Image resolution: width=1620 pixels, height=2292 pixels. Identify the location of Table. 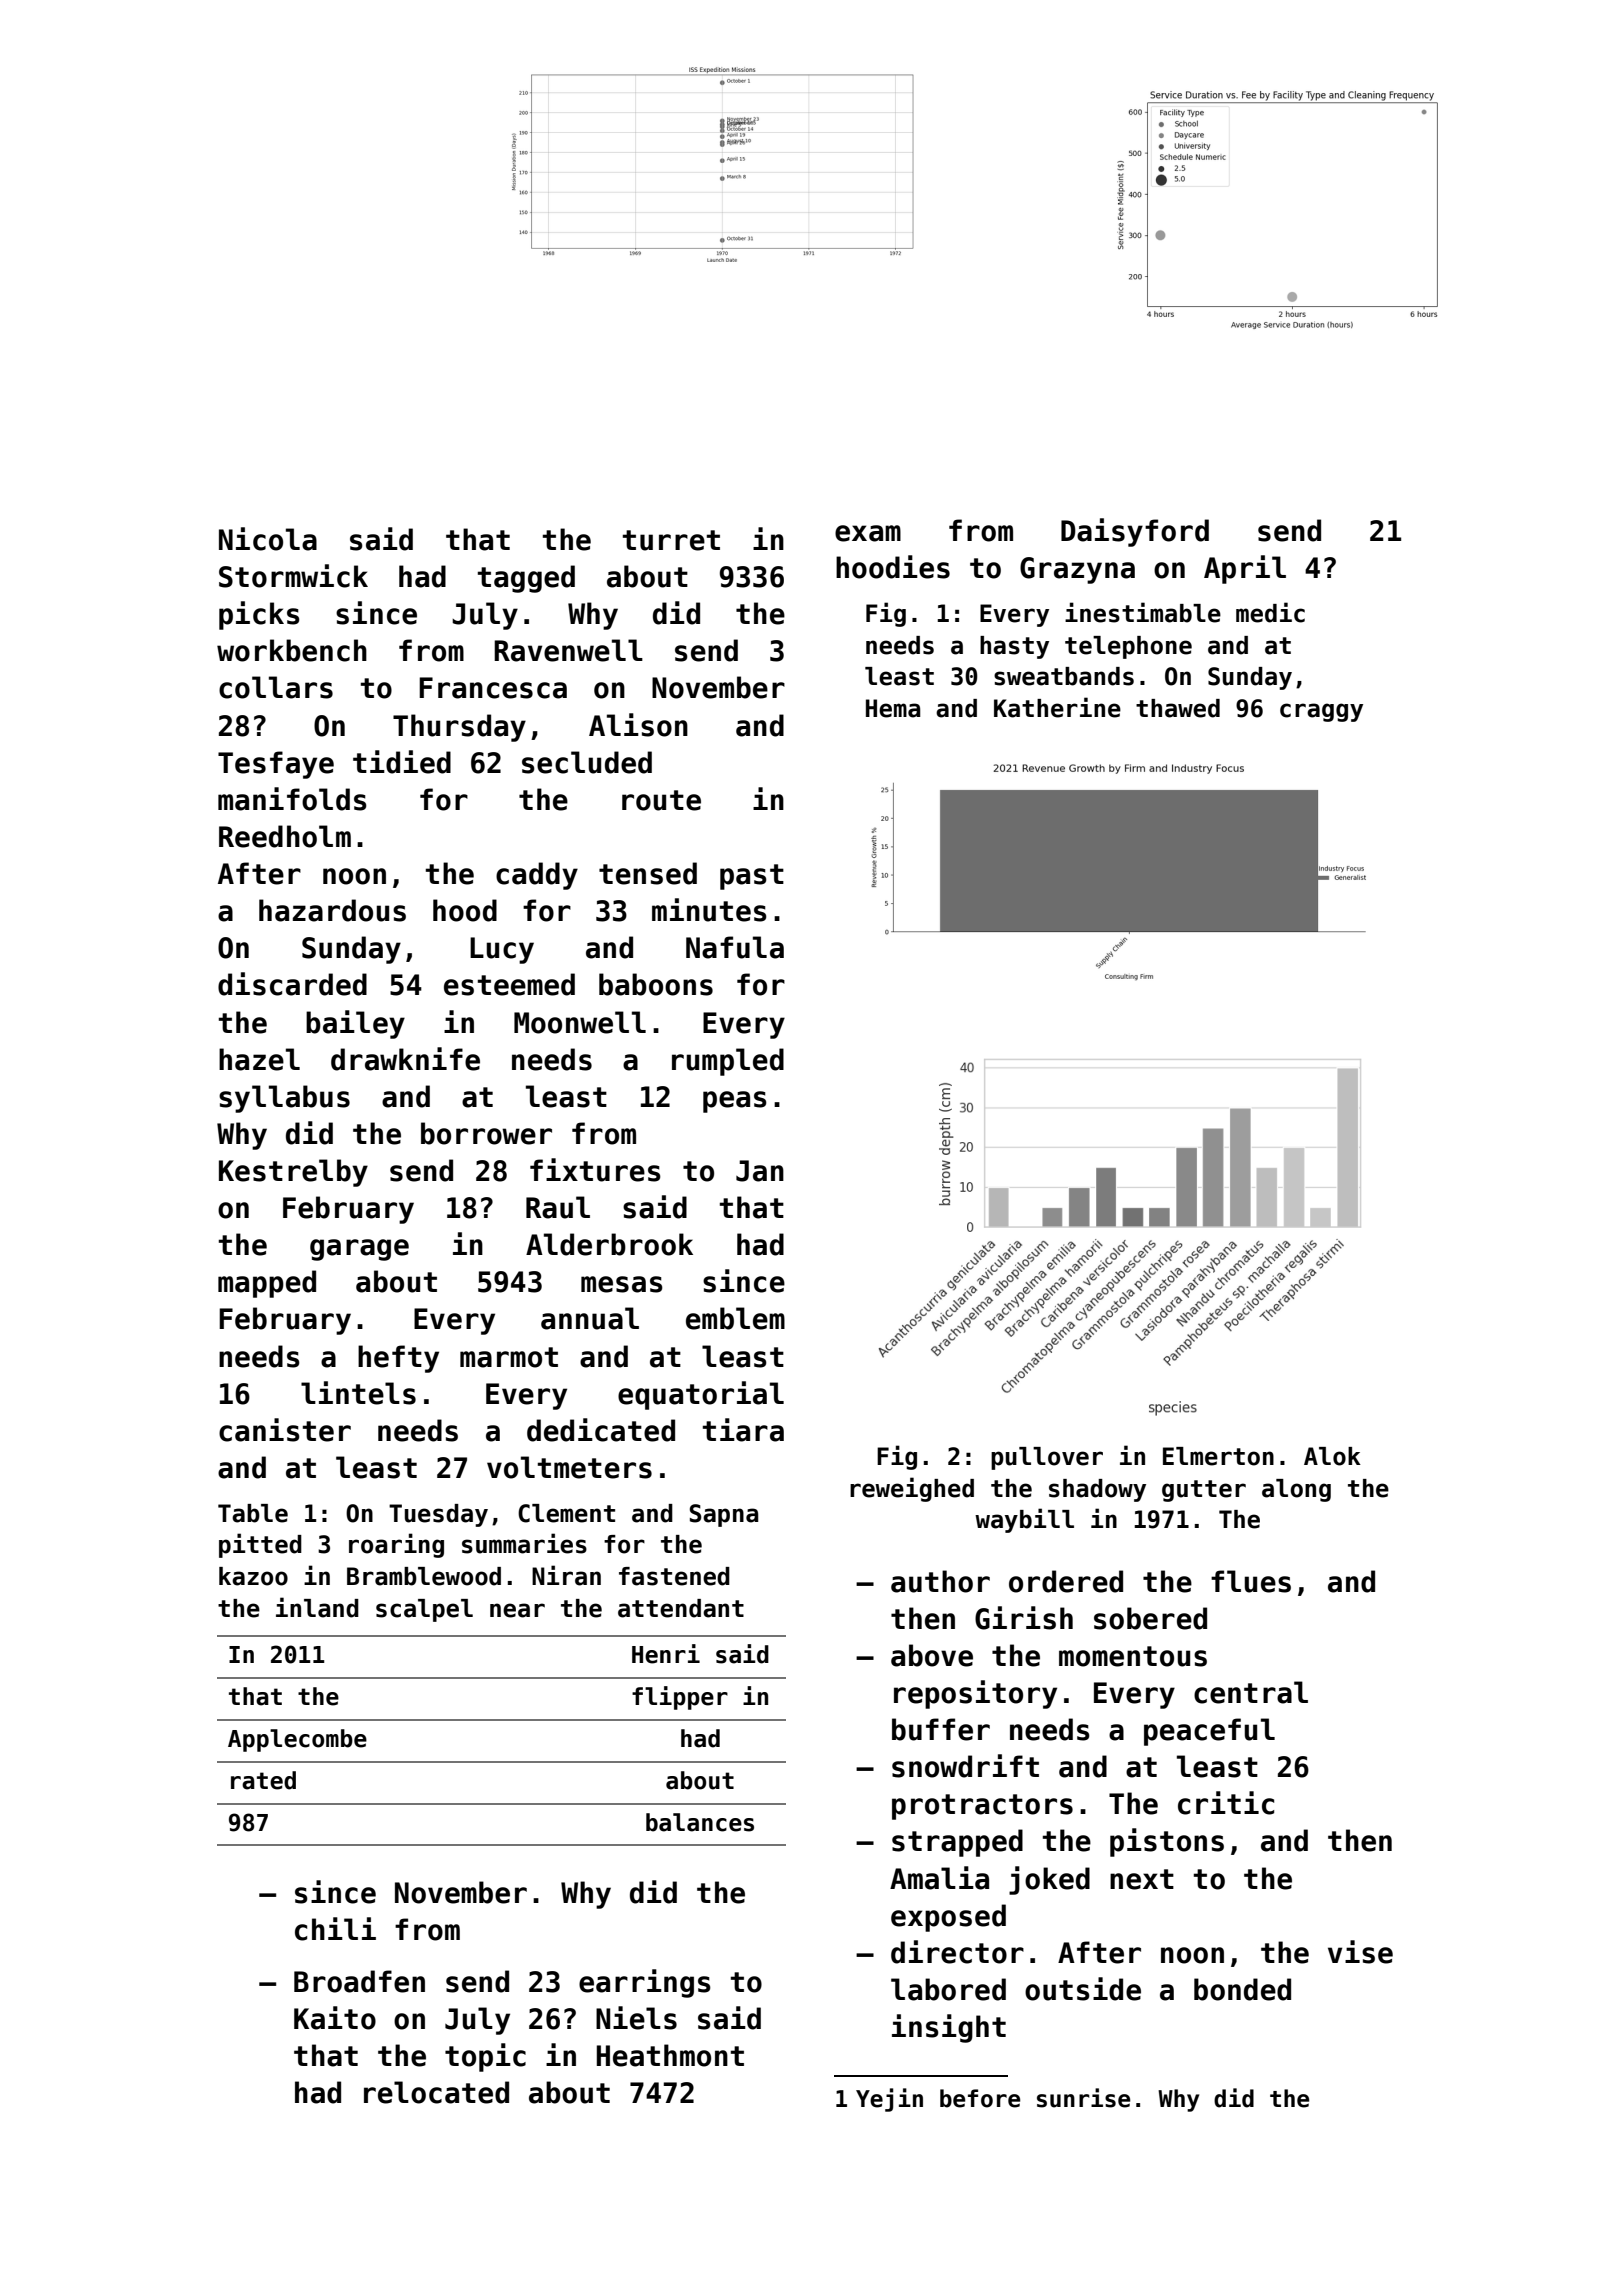
(253, 1513).
